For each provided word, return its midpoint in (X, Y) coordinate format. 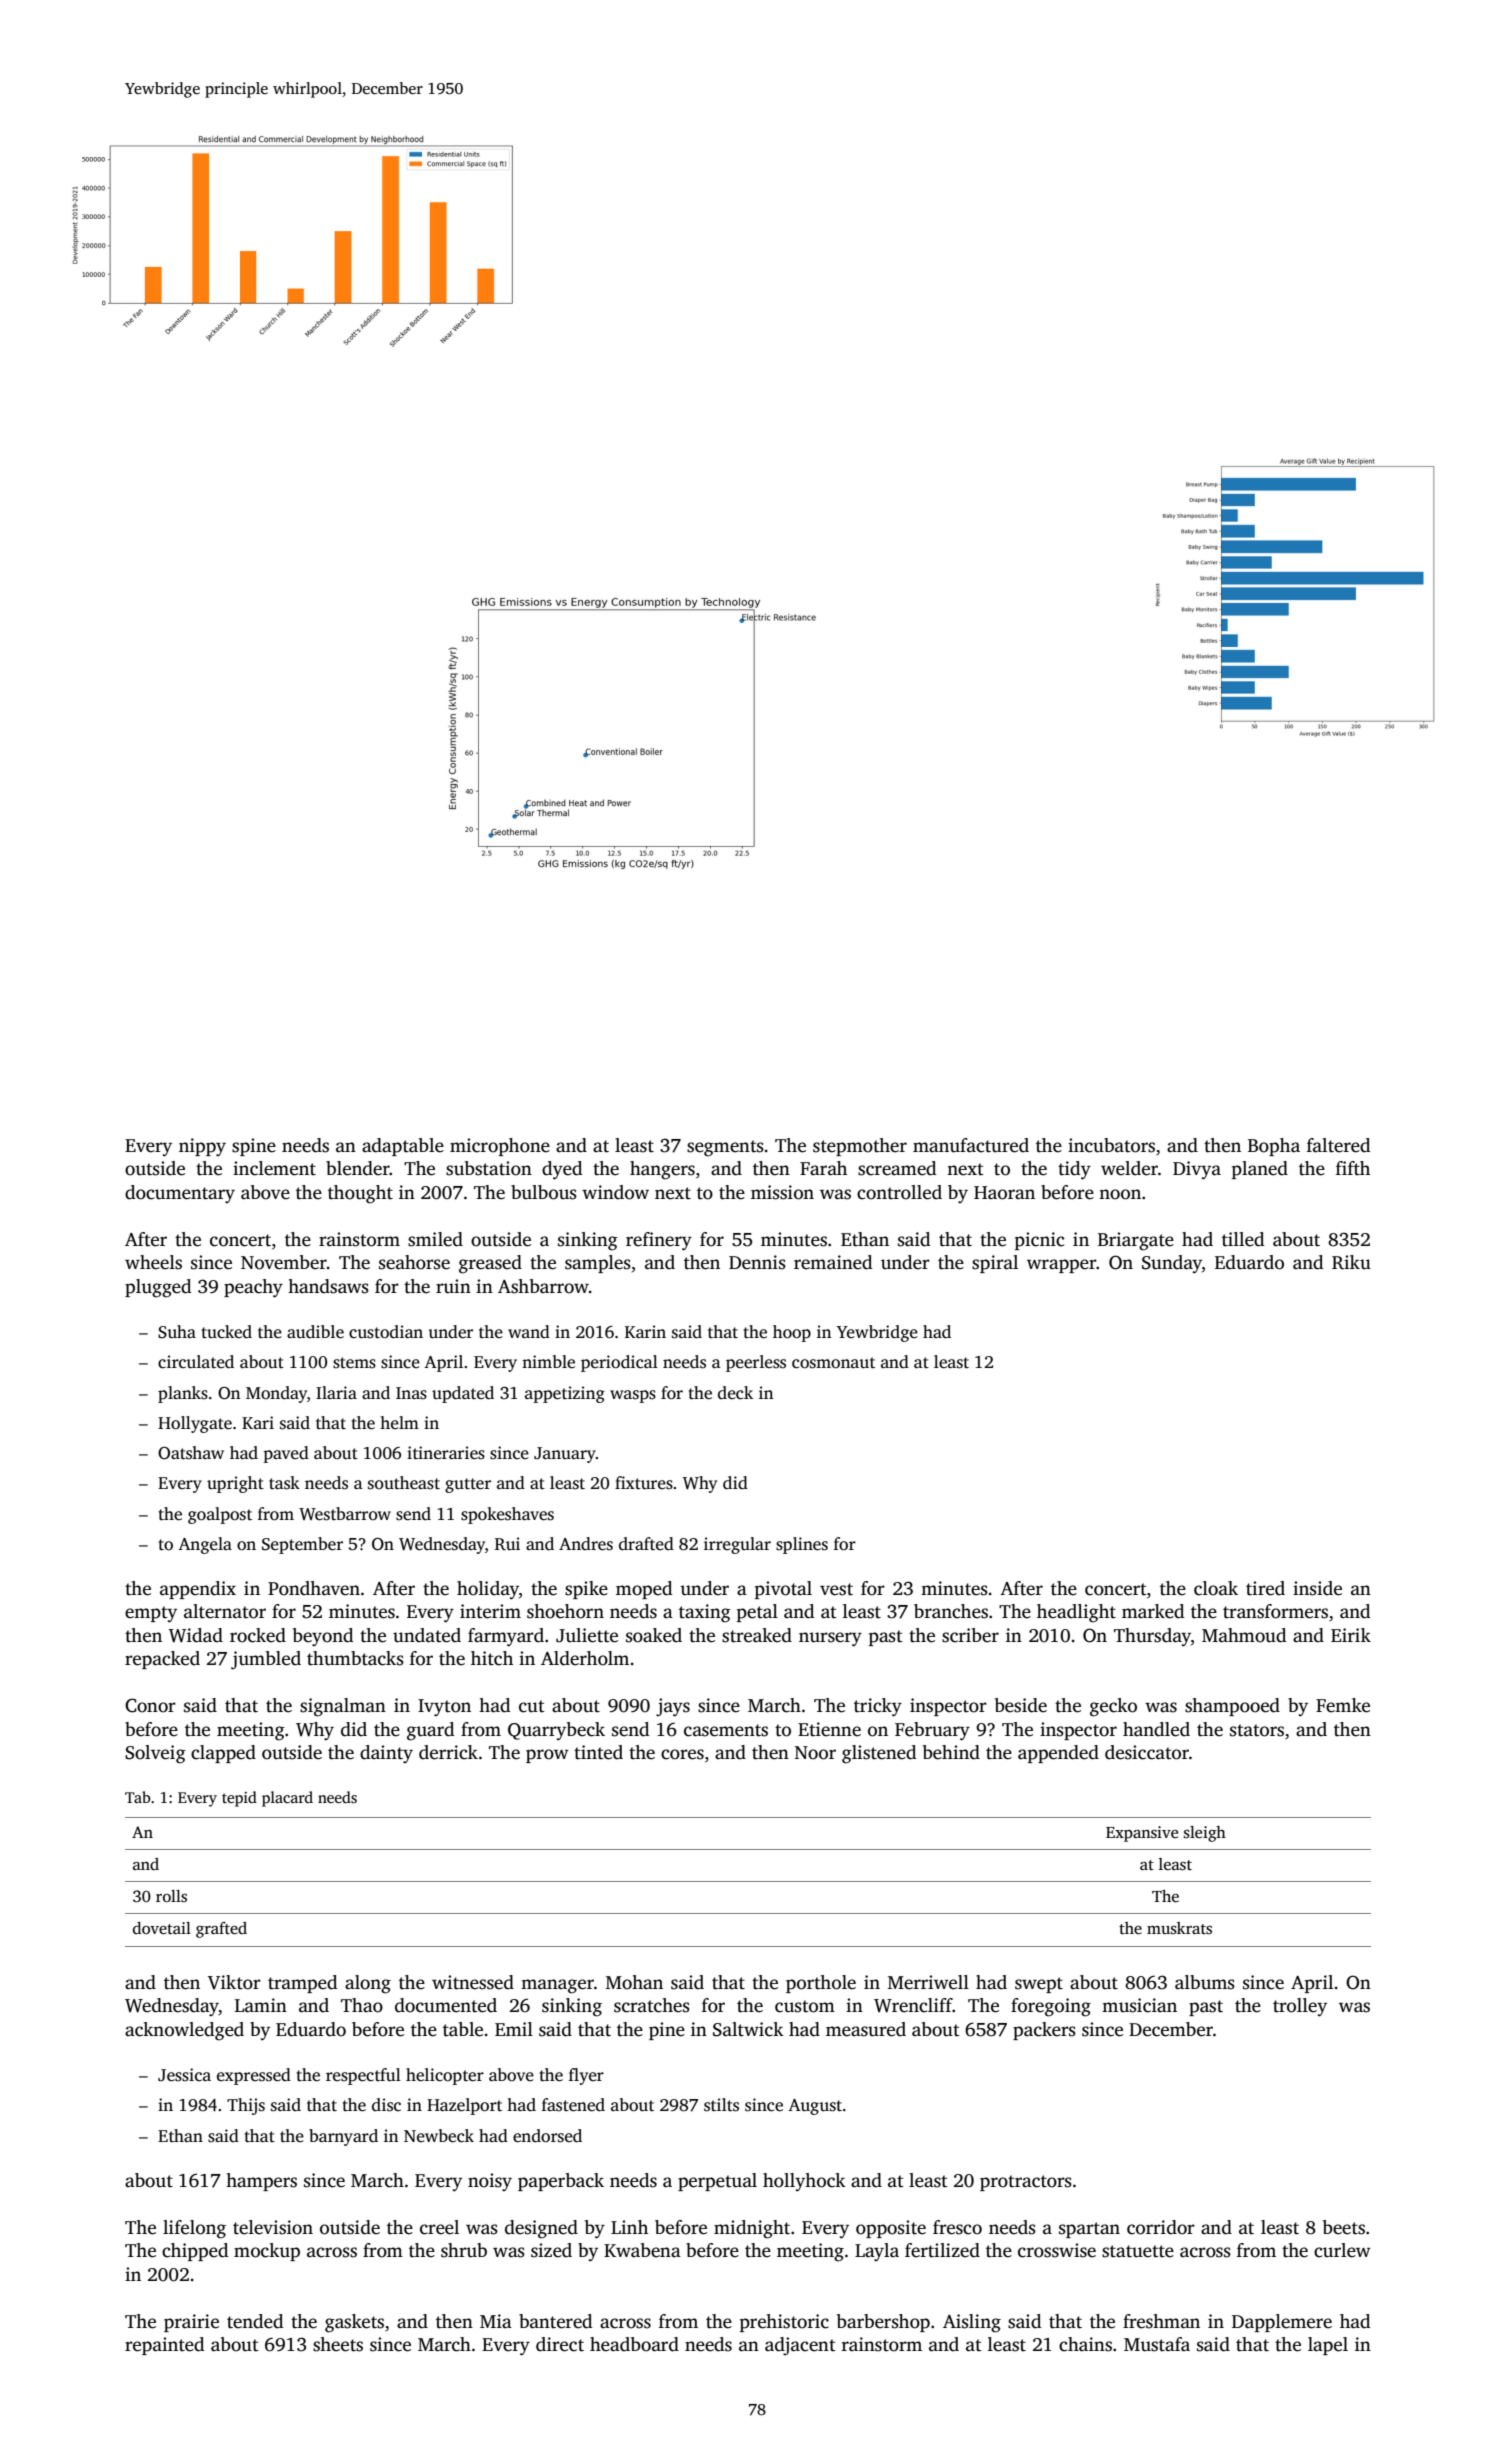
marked (1153, 1611)
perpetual (717, 2182)
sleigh (1205, 1834)
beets (1344, 2227)
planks (183, 1394)
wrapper (1061, 1266)
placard (287, 1799)
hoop (792, 1333)
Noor (815, 1753)
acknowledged (184, 2031)
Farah (823, 1168)
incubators (1111, 1145)
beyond (323, 1637)
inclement (274, 1168)
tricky (878, 1707)
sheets (338, 2344)
